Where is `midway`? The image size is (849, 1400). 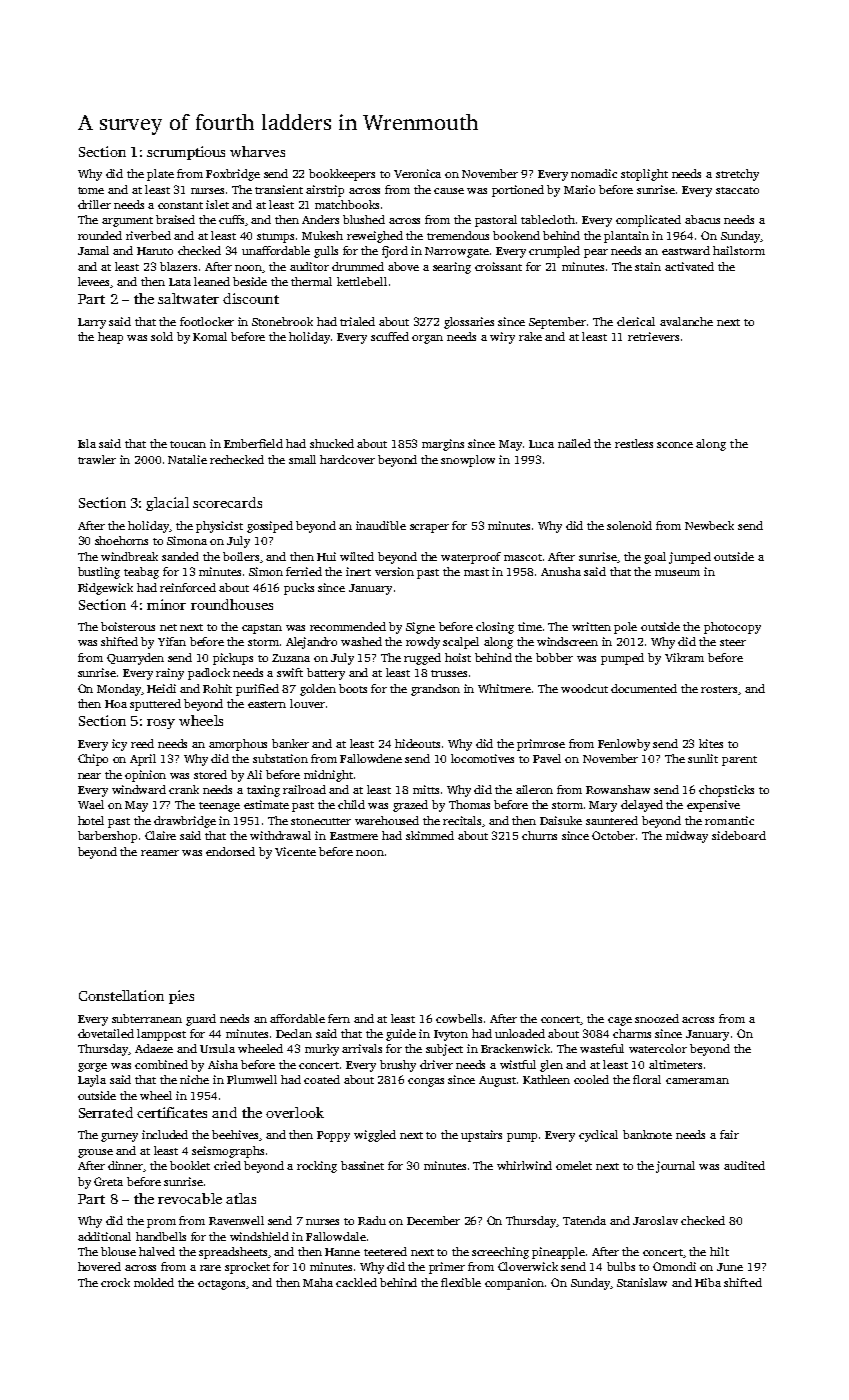
midway is located at coordinates (687, 837).
